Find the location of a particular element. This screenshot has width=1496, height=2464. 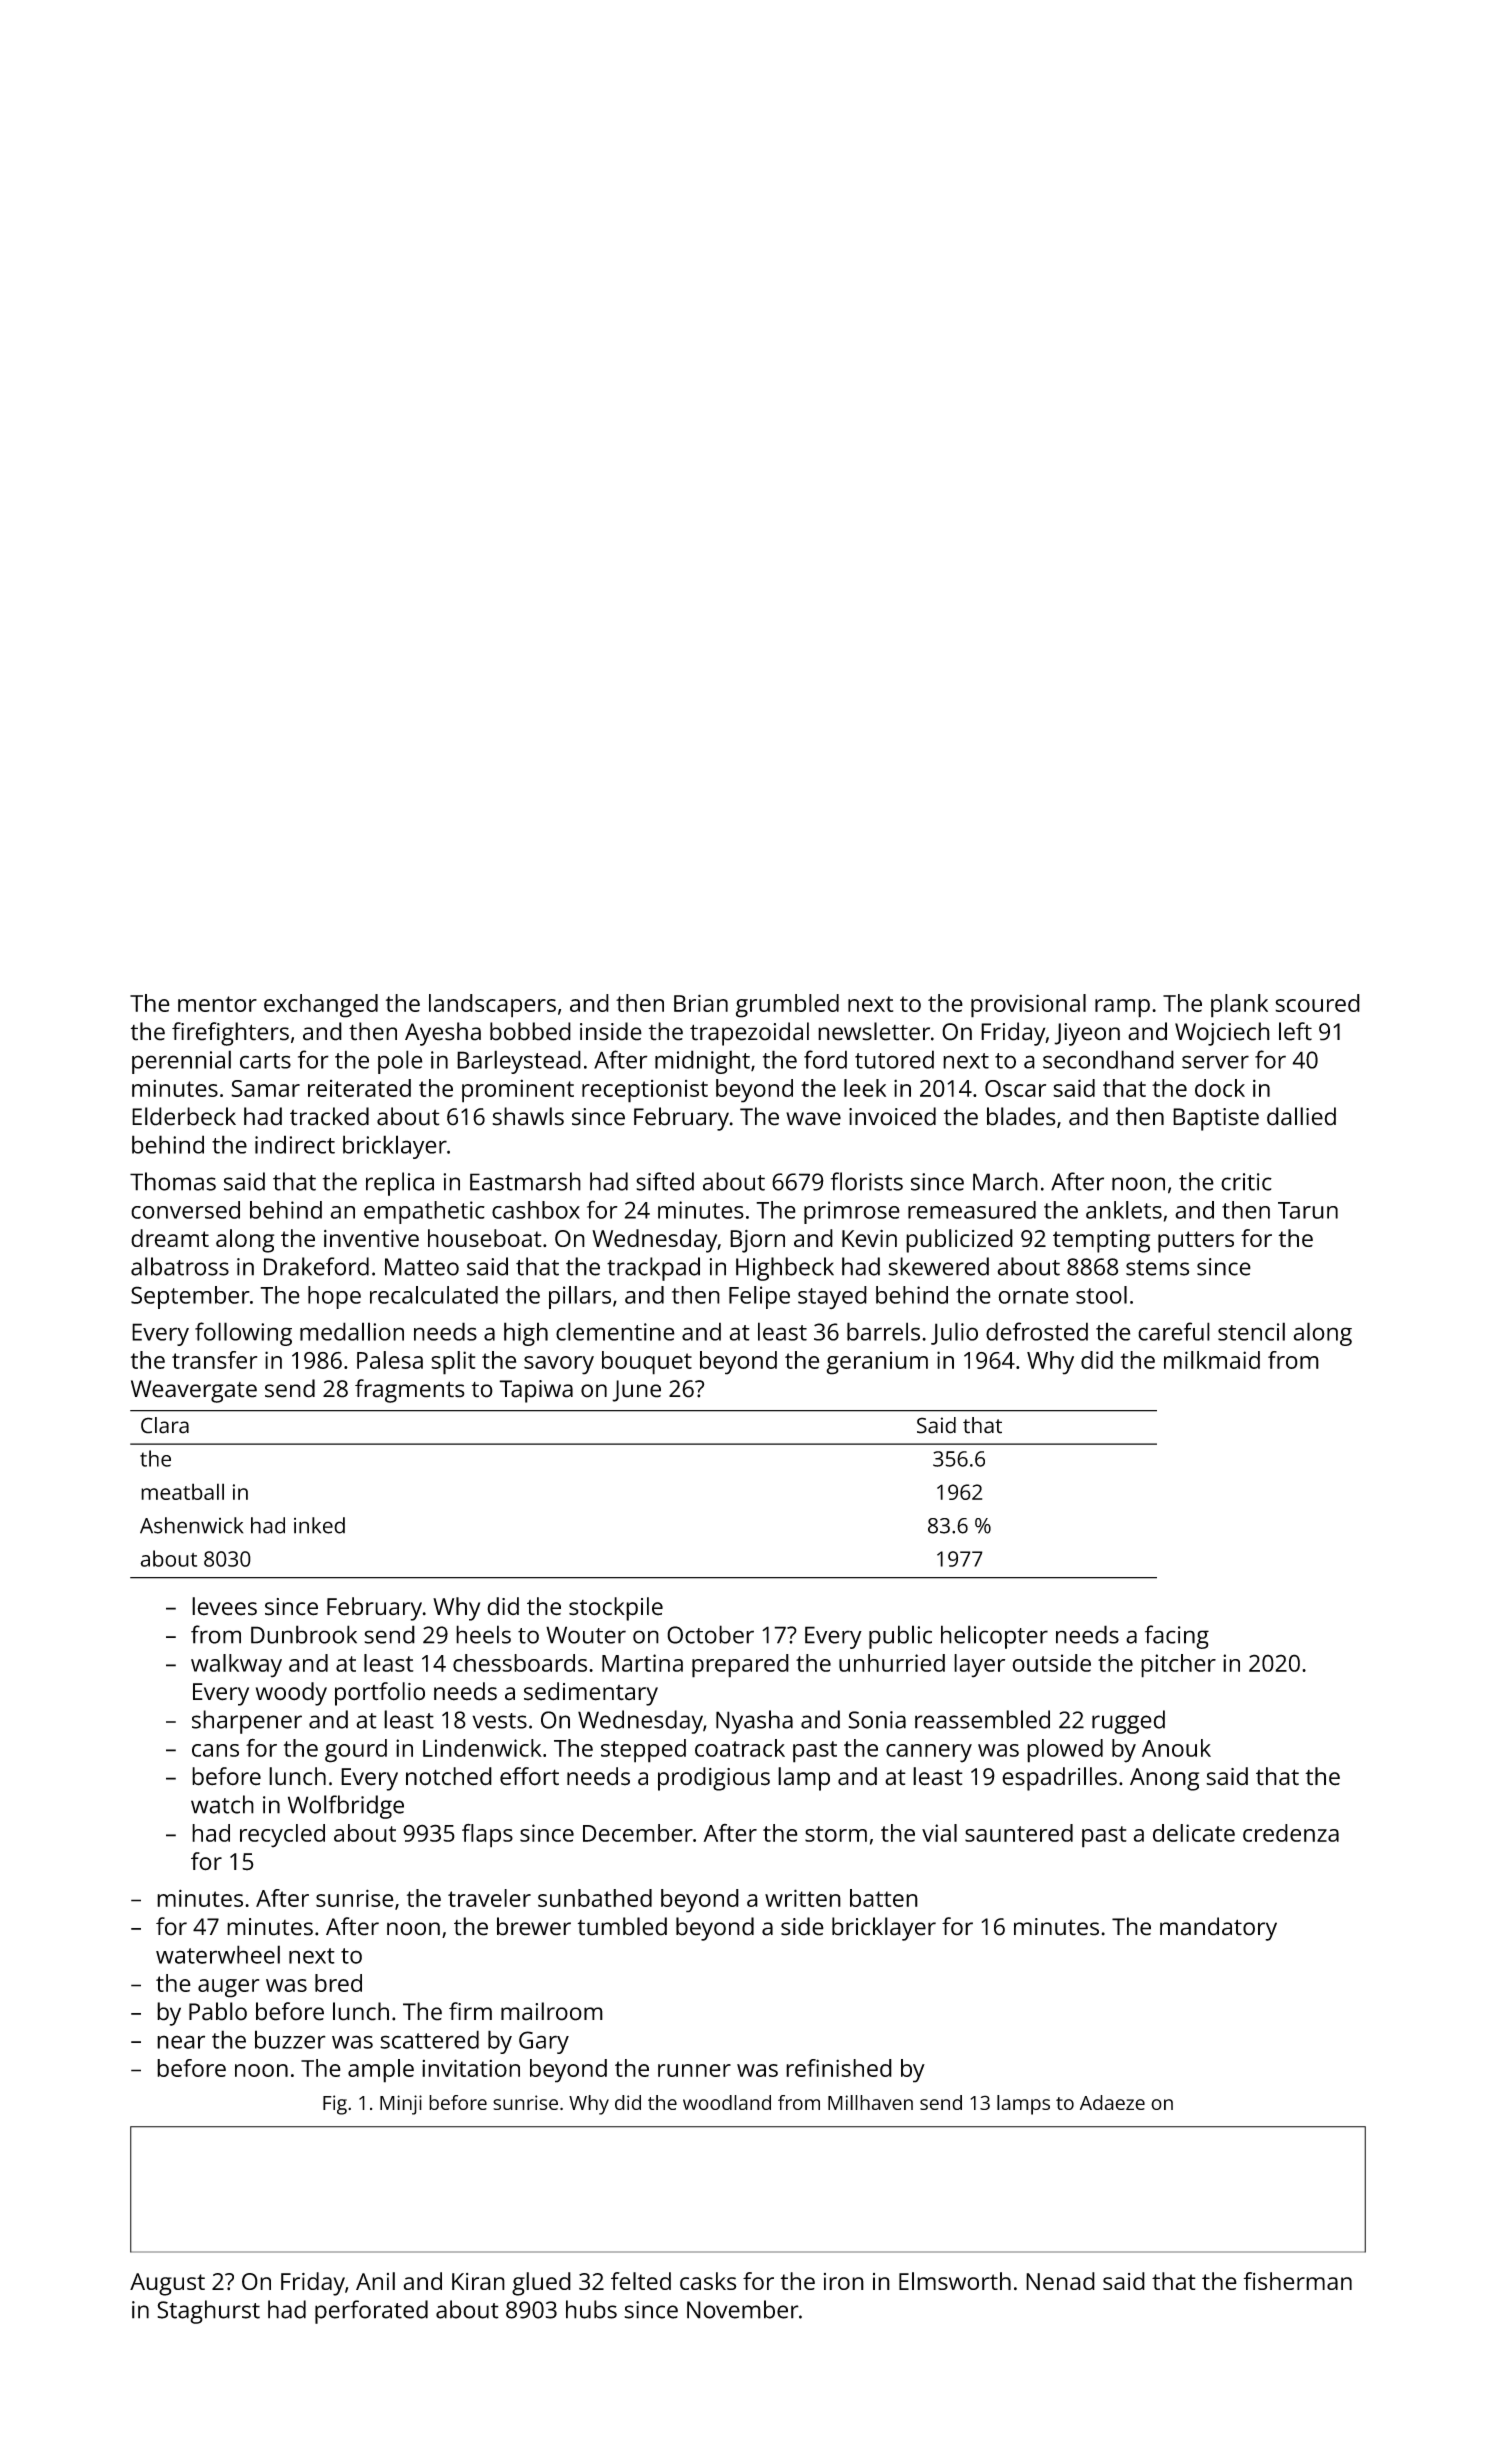

Millhaven is located at coordinates (870, 2102).
